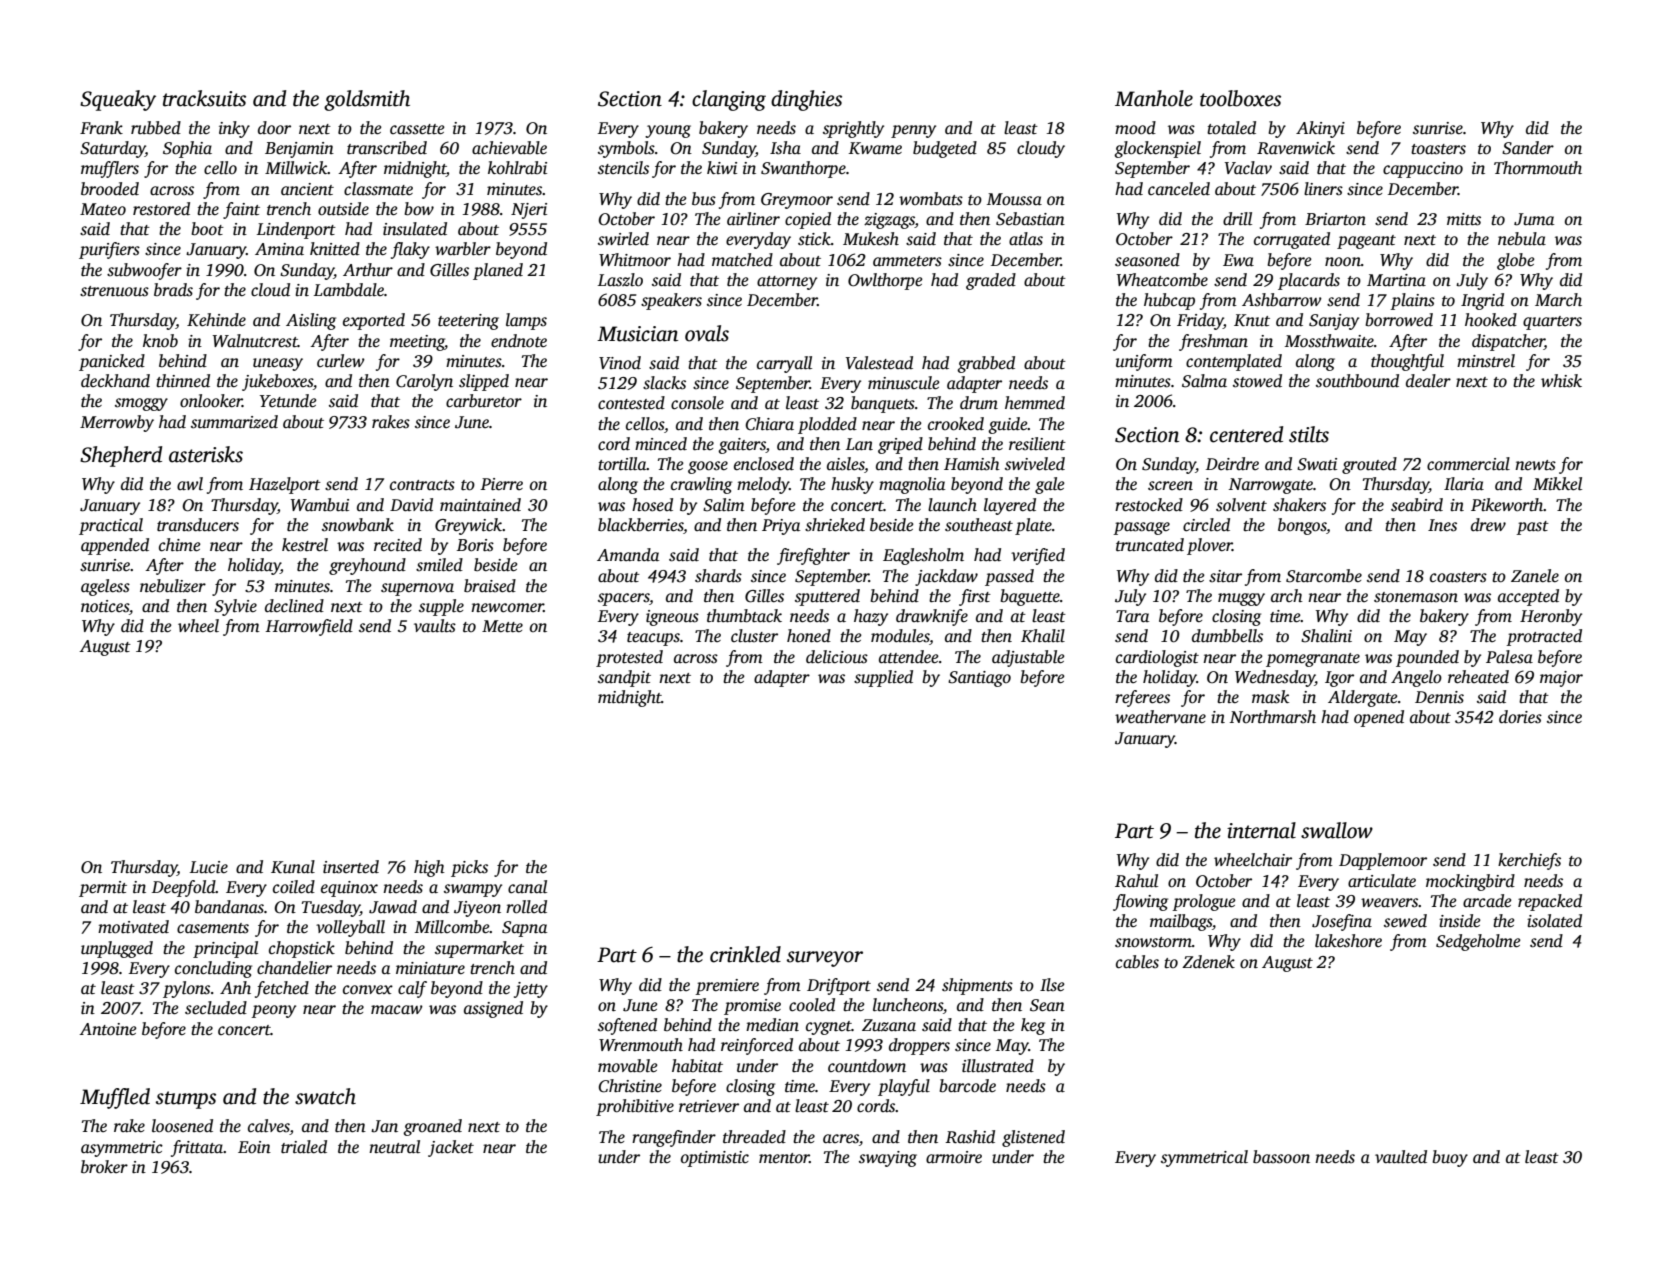 Image resolution: width=1663 pixels, height=1285 pixels. I want to click on nebulizer, so click(173, 586).
